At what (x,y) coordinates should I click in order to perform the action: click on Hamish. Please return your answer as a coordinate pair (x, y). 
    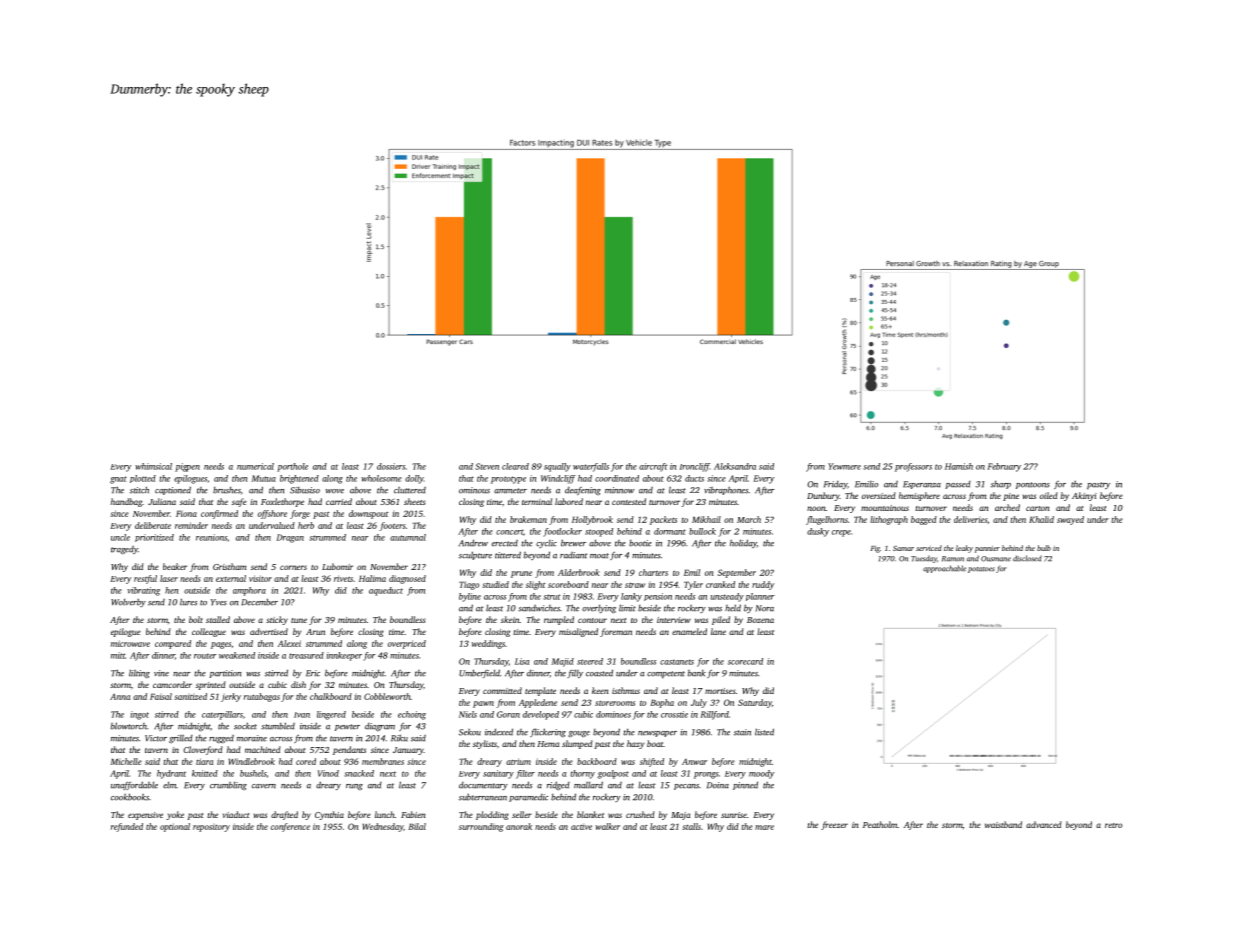
    Looking at the image, I should click on (959, 466).
